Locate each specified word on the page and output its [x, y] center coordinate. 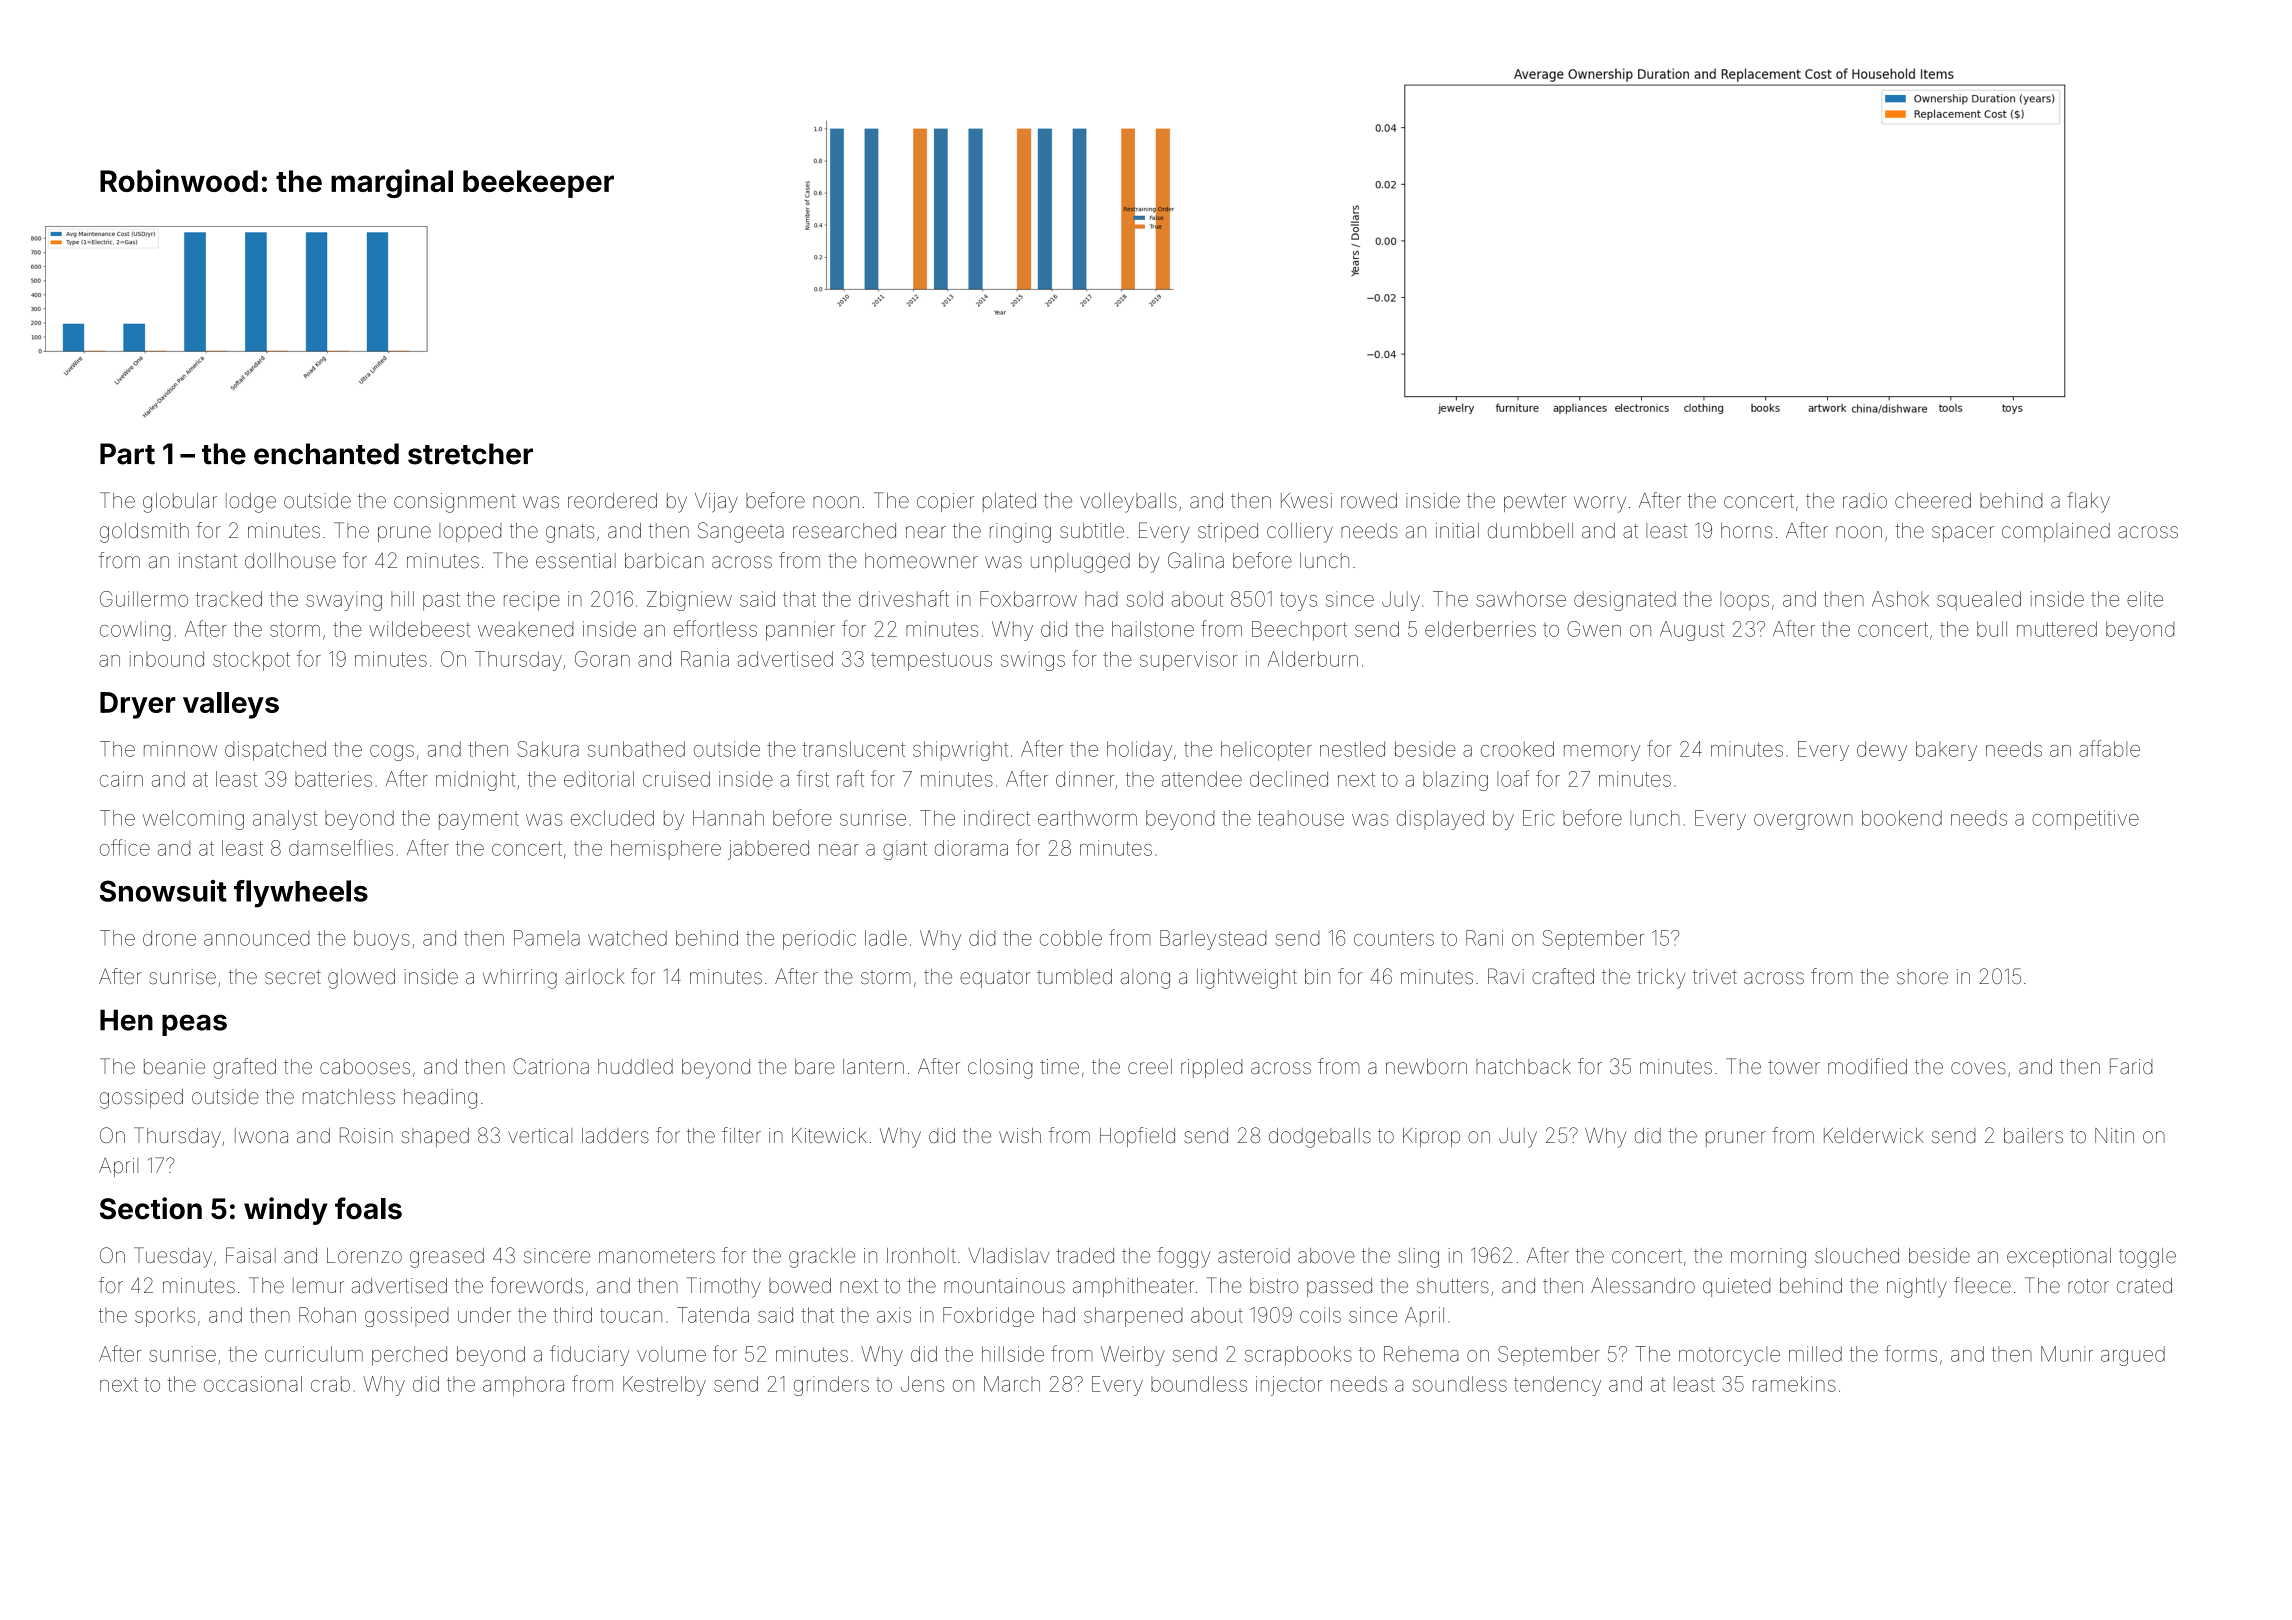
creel [1150, 1067]
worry [1600, 504]
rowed [1369, 500]
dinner [1085, 779]
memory [1602, 753]
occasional [253, 1384]
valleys [231, 705]
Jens [922, 1384]
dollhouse [290, 561]
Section [151, 1208]
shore [1922, 977]
